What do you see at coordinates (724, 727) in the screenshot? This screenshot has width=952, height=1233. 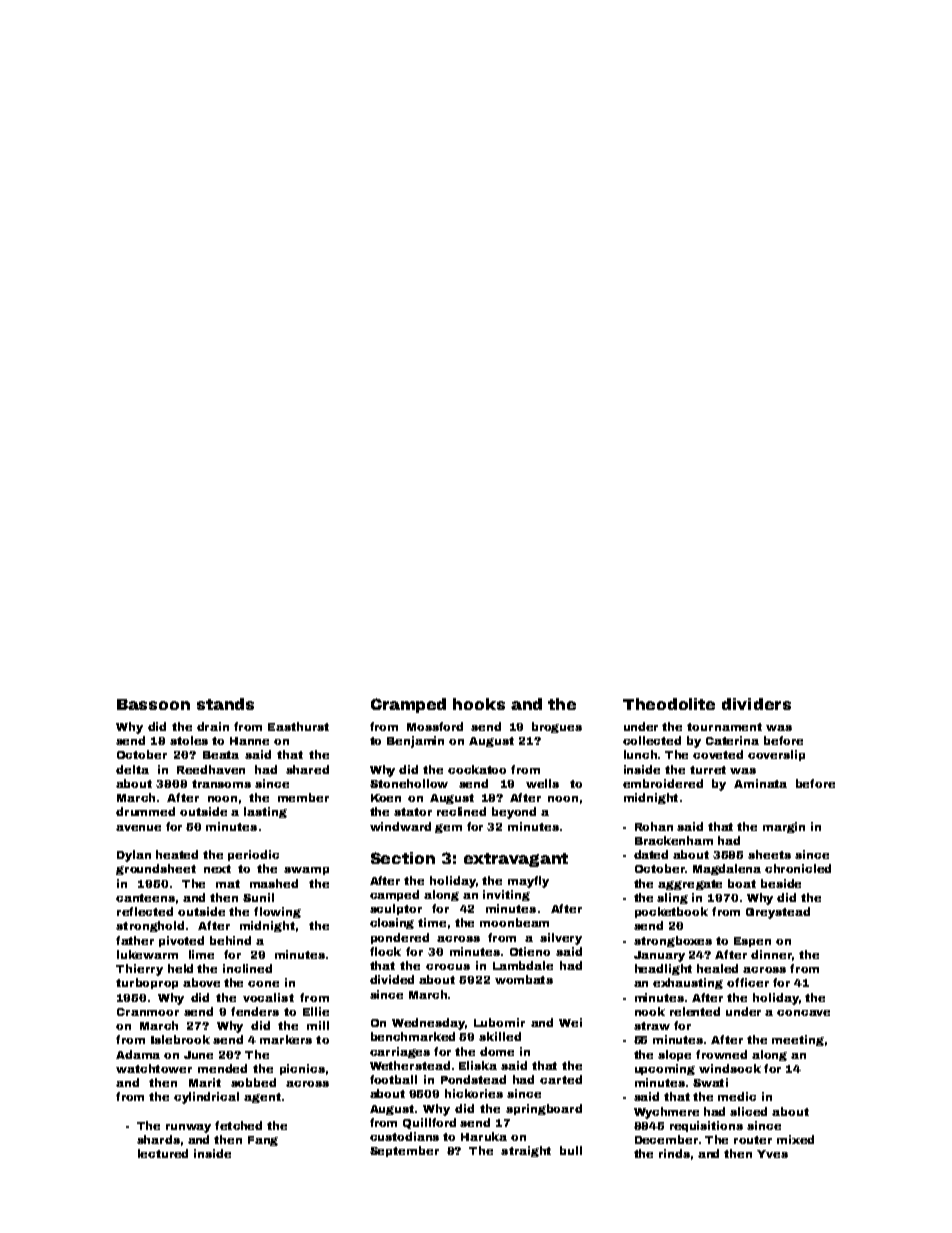 I see `tournament` at bounding box center [724, 727].
